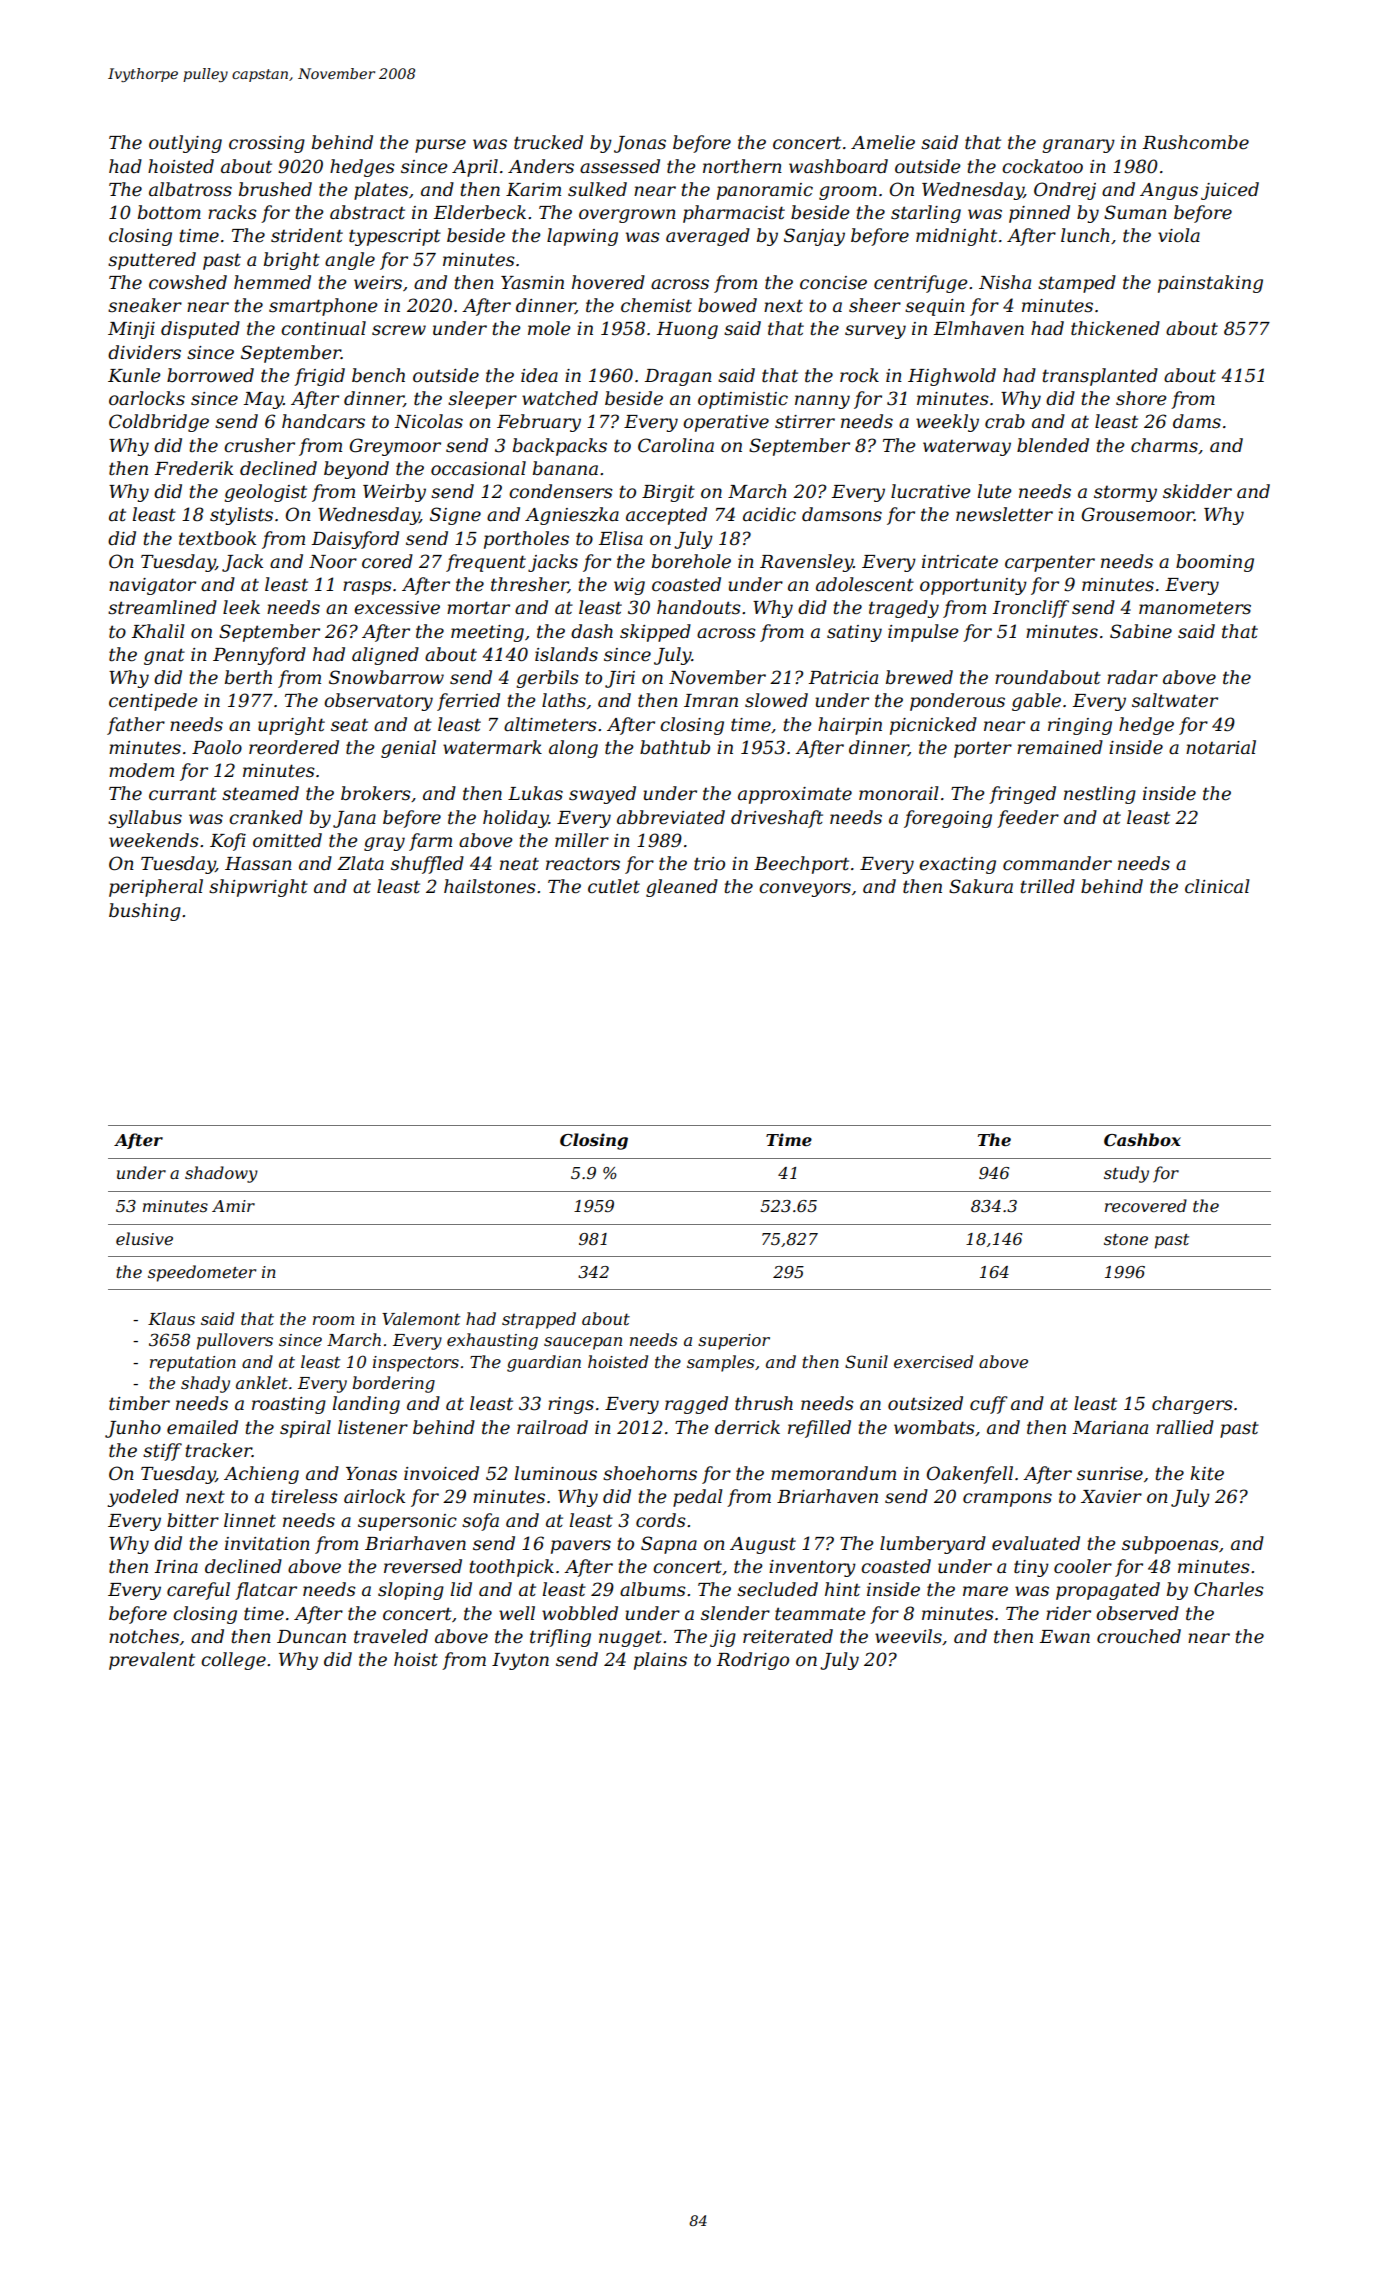 The image size is (1379, 2271). Describe the element at coordinates (267, 144) in the screenshot. I see `crossing` at that location.
